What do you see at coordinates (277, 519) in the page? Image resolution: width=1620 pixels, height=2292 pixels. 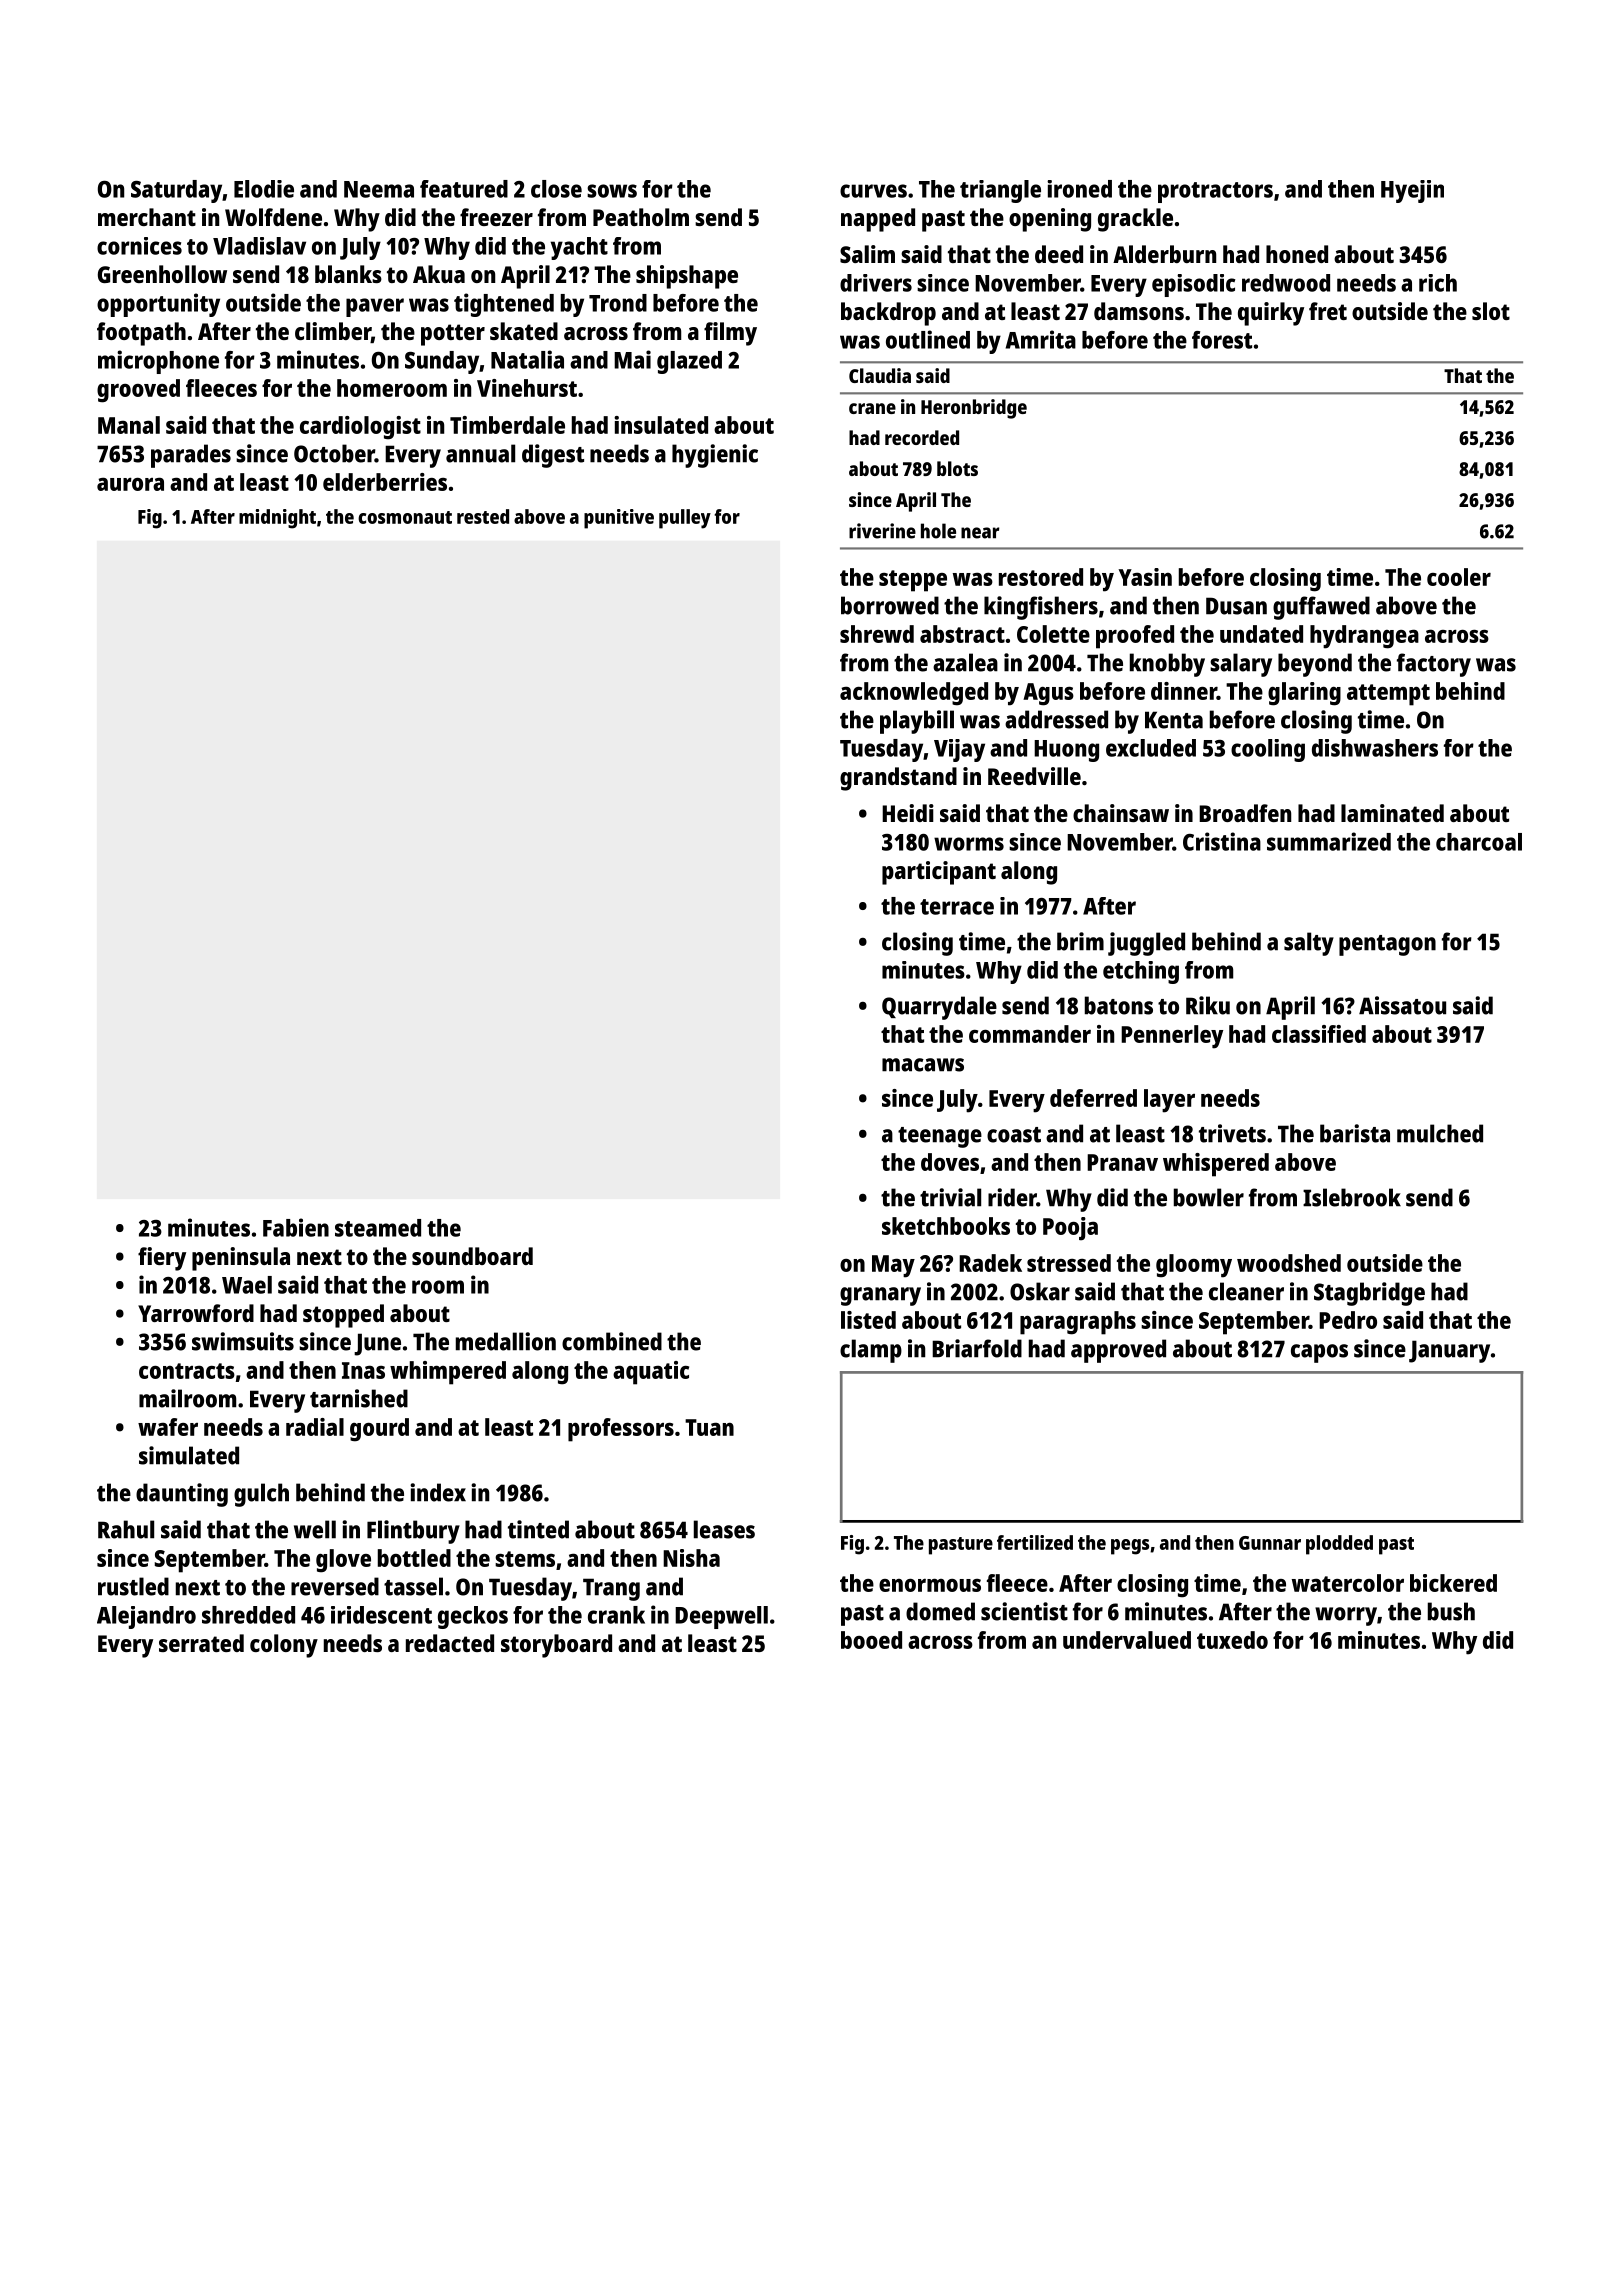 I see `midnight` at bounding box center [277, 519].
